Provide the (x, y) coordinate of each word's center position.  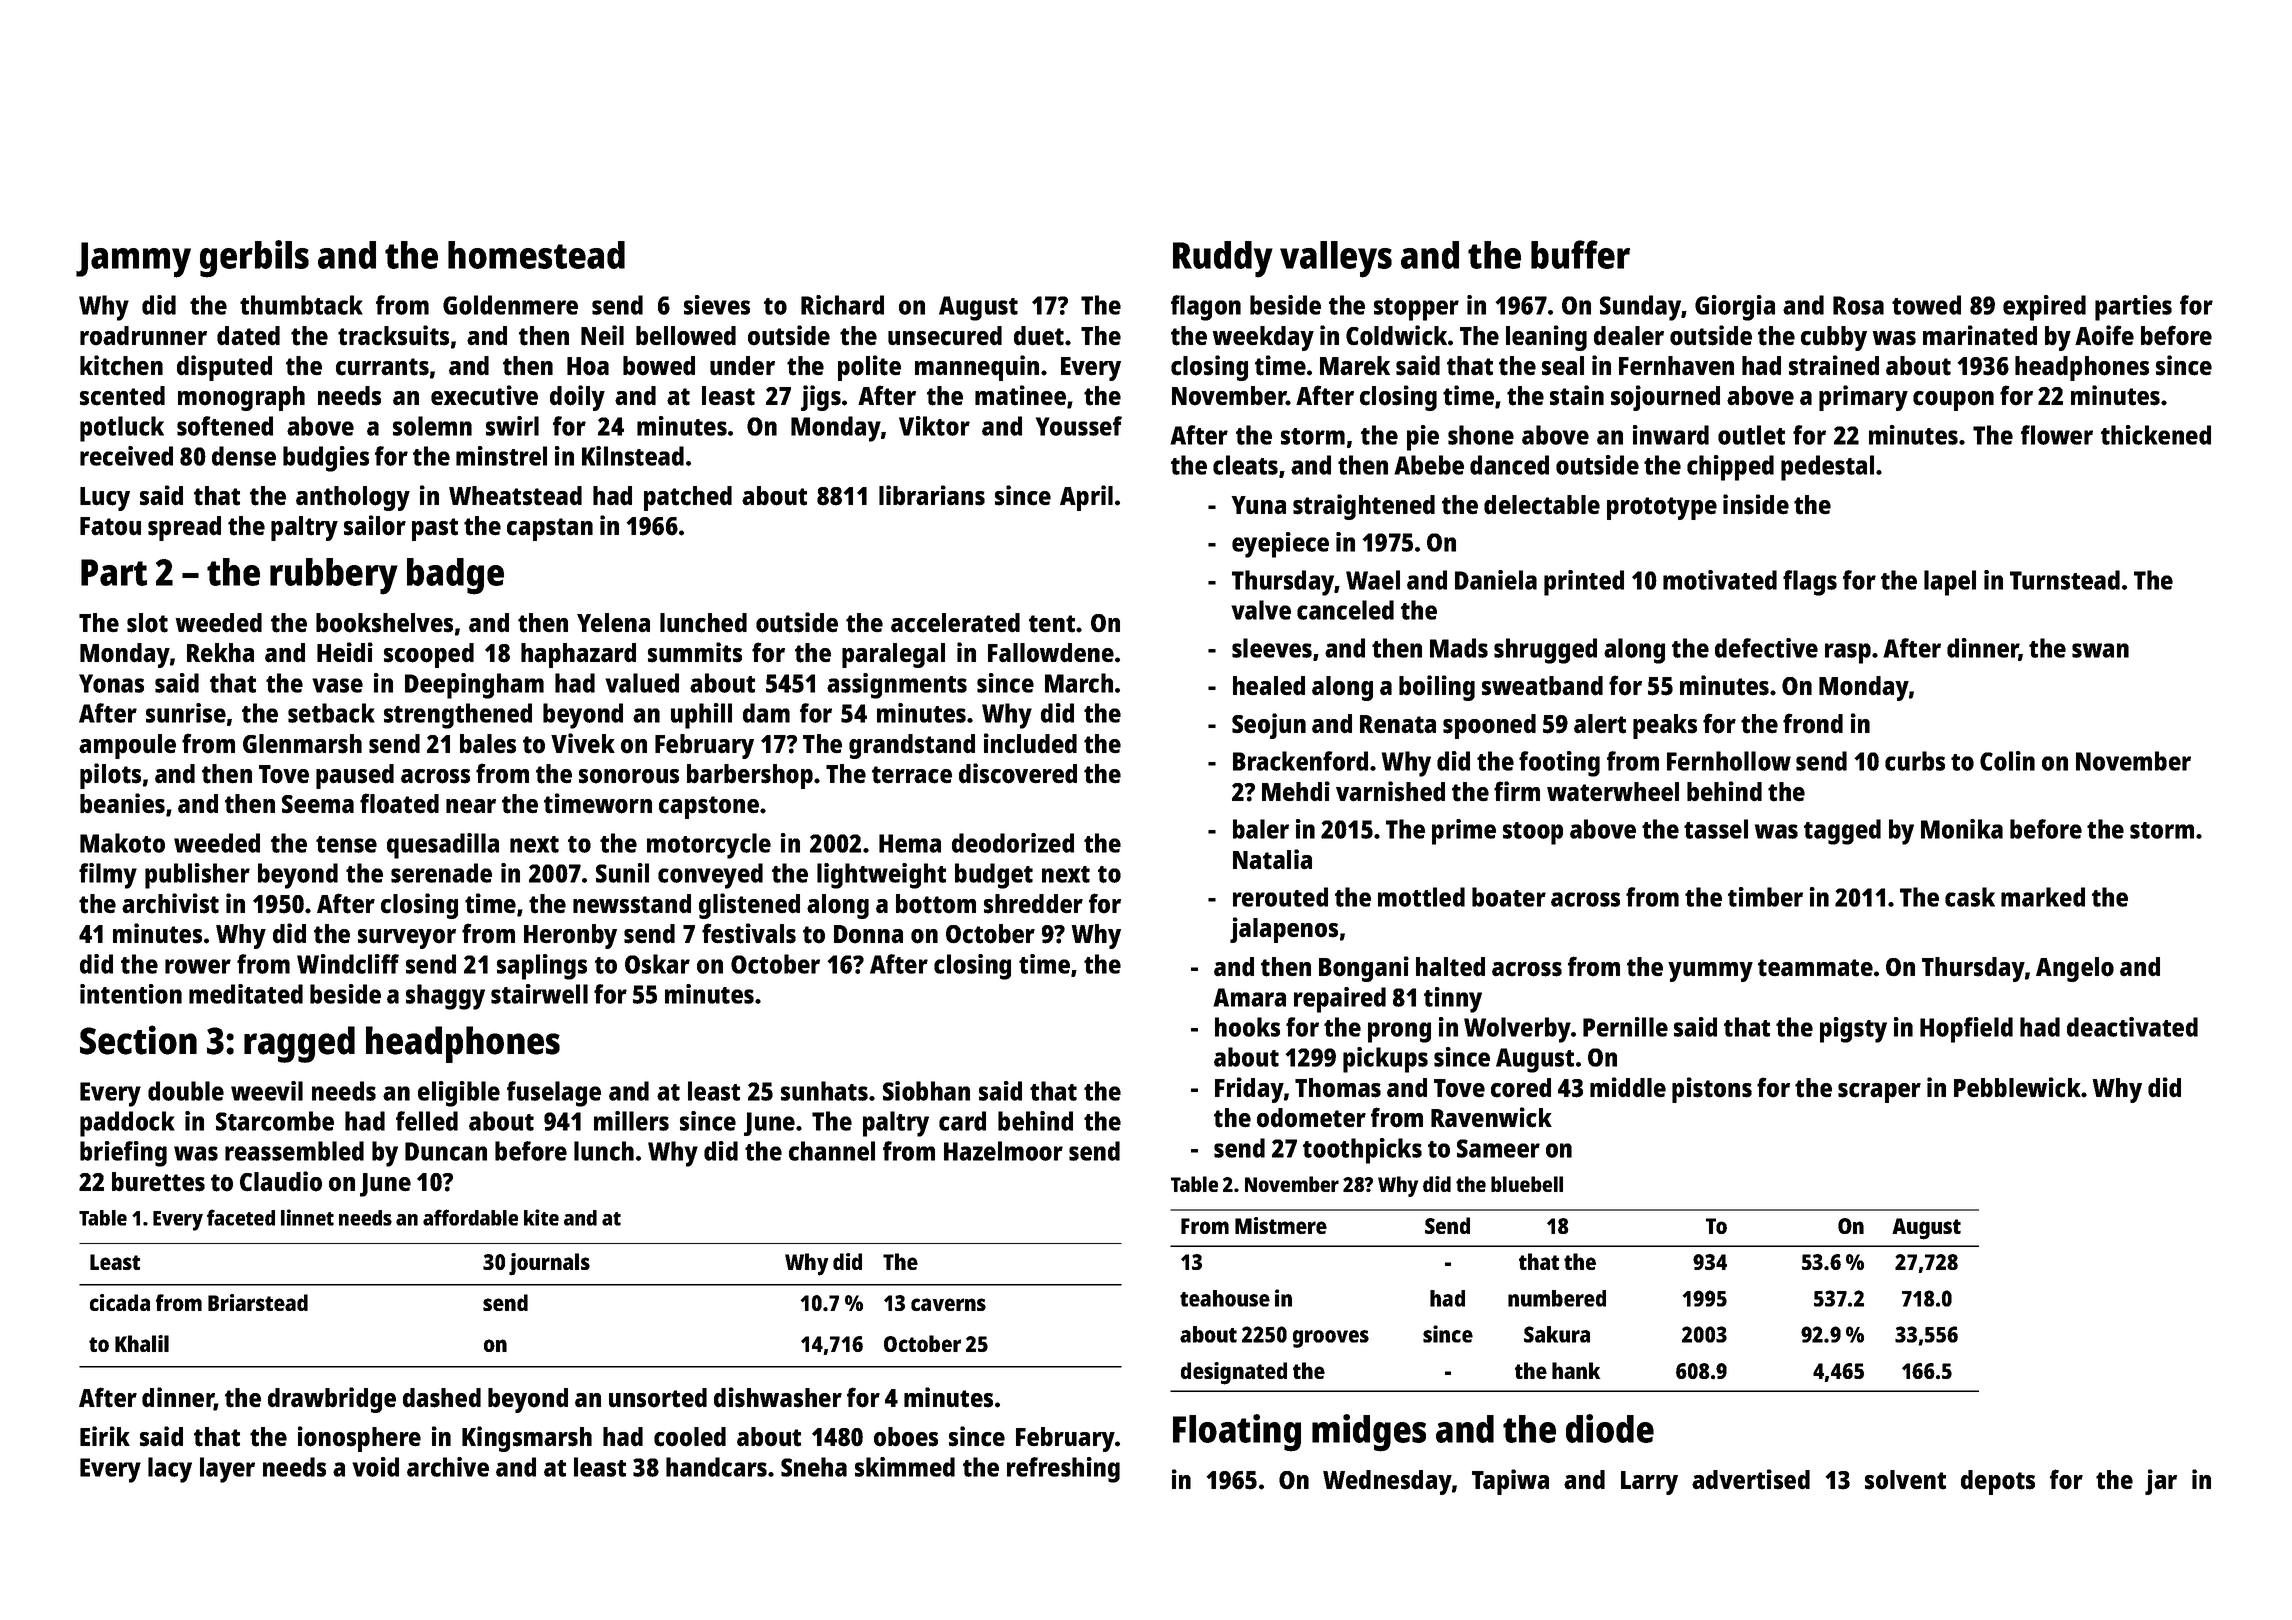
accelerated (955, 623)
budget (994, 876)
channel (832, 1151)
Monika (1962, 829)
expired (2044, 308)
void (375, 1467)
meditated (246, 994)
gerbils (254, 259)
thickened (2156, 435)
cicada (120, 1302)
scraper (1879, 1093)
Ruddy (1223, 259)
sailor (375, 525)
